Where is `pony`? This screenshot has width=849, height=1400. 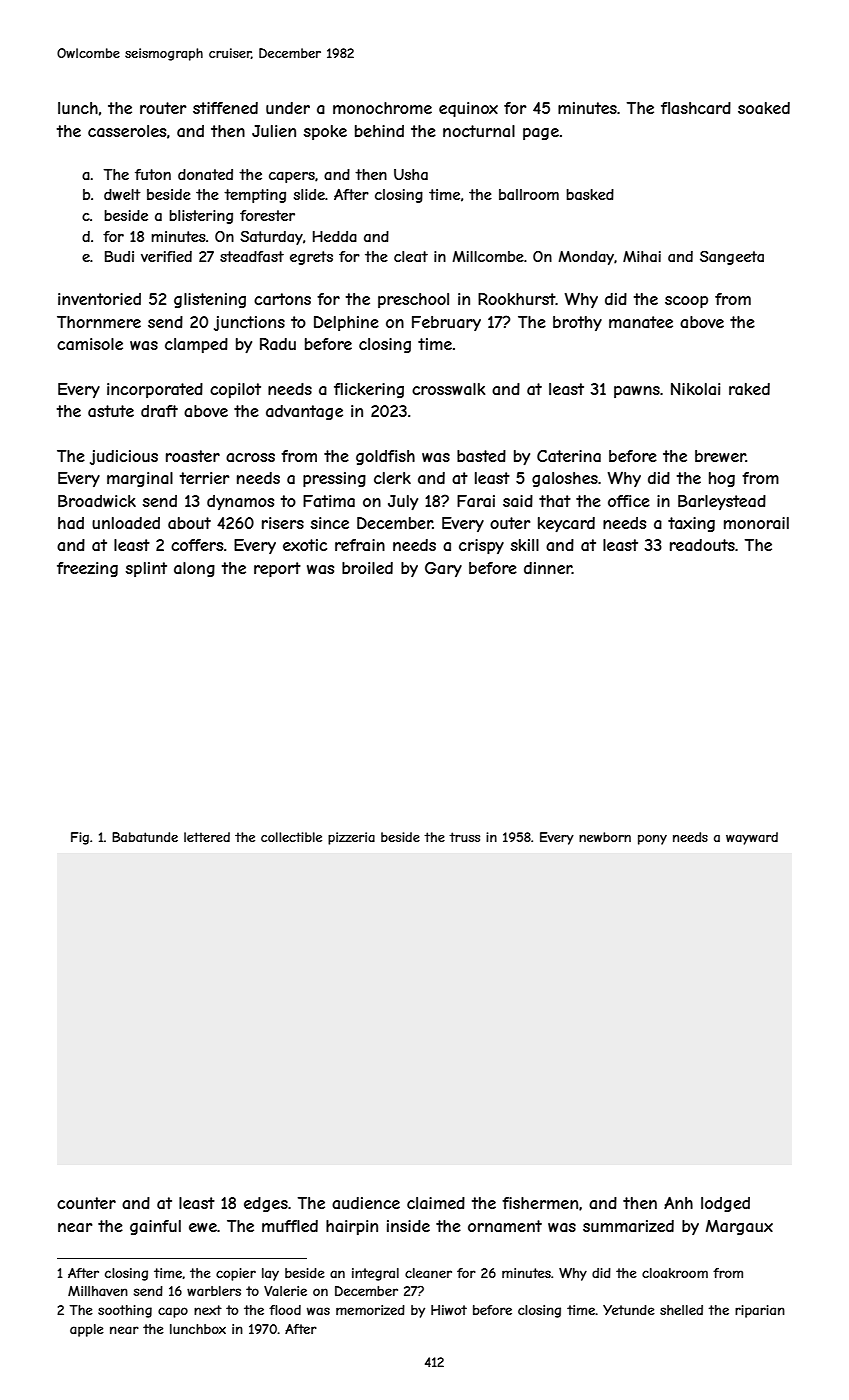 pony is located at coordinates (652, 840).
